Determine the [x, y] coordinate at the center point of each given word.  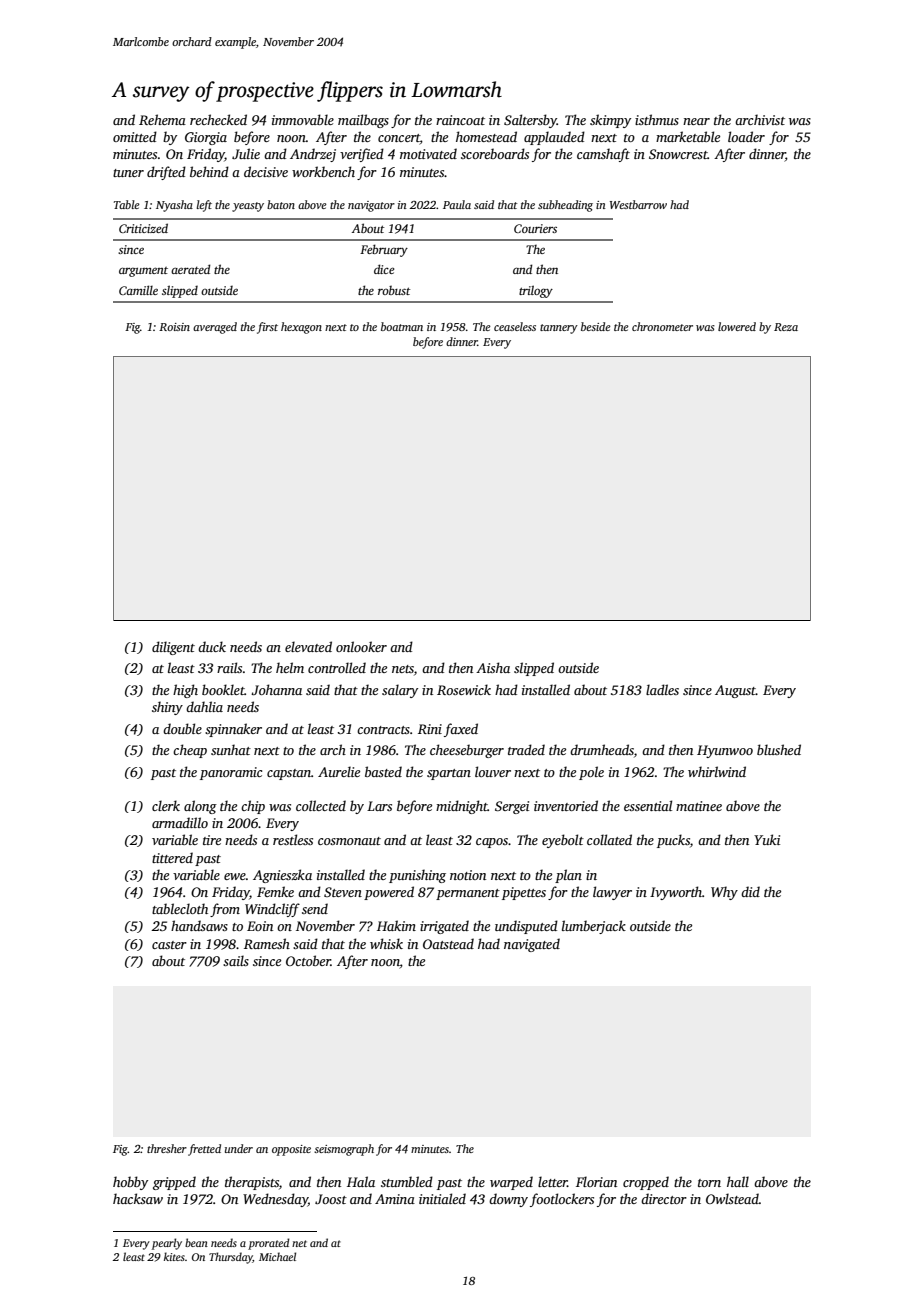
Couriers [535, 228]
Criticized [143, 228]
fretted [204, 1150]
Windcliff [272, 910]
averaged [215, 328]
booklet [223, 689]
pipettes [524, 893]
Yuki [767, 839]
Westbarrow [638, 204]
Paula [457, 204]
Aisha [493, 667]
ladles [662, 689]
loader [746, 136]
